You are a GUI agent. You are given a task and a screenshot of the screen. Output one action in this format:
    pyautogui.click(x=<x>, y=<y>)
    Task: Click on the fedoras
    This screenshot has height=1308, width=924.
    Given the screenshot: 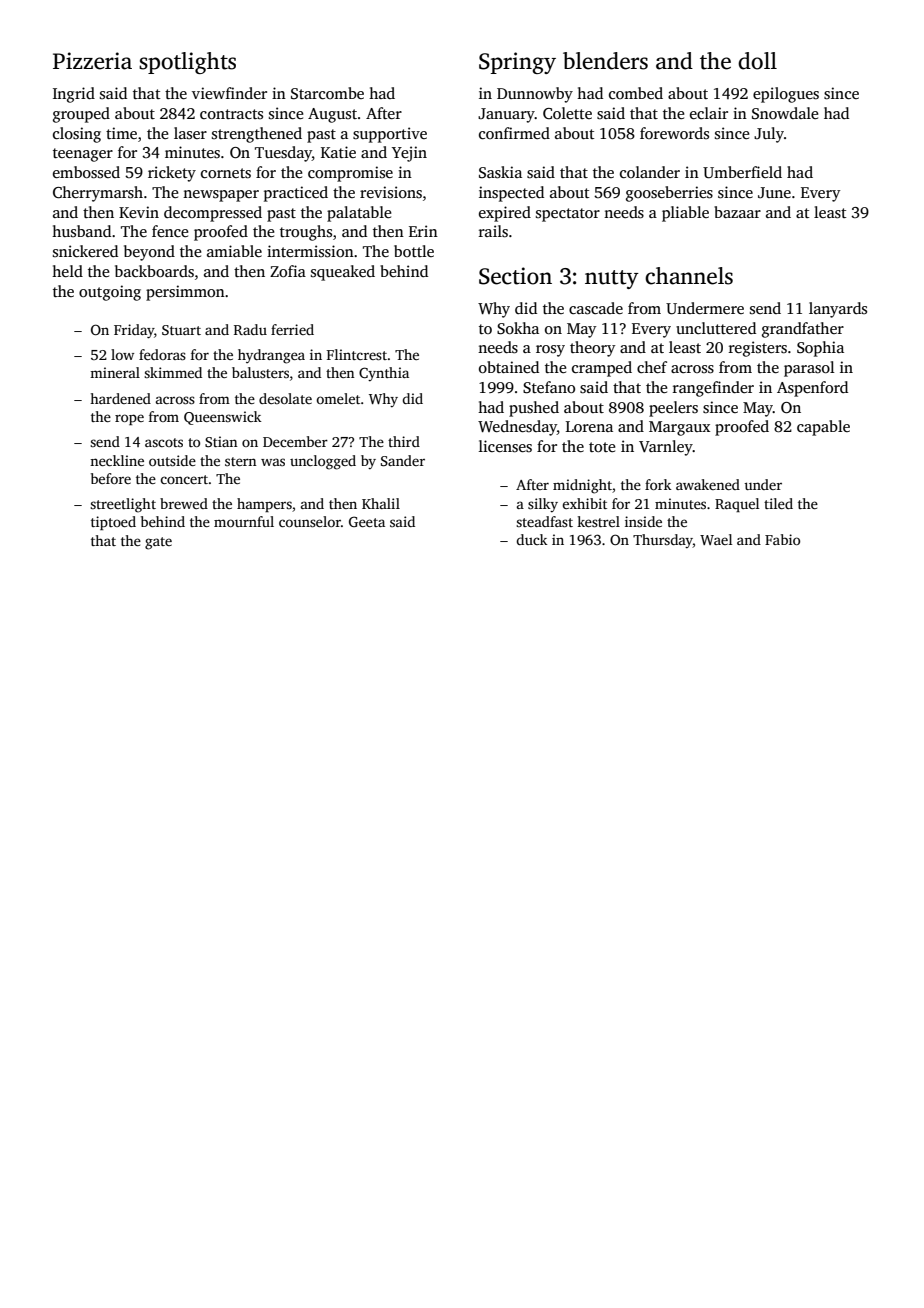 What is the action you would take?
    pyautogui.click(x=162, y=354)
